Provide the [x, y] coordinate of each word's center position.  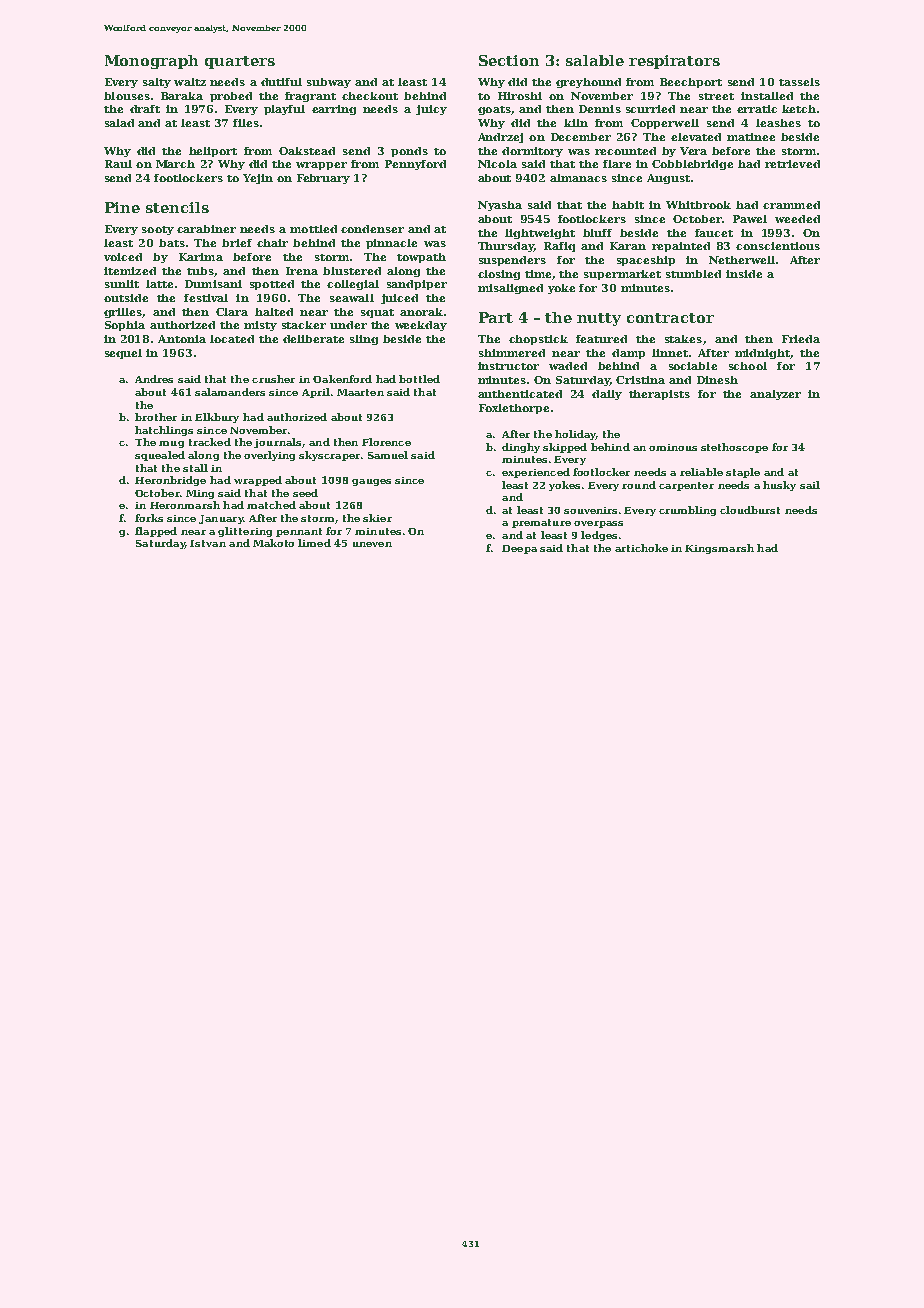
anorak [421, 312]
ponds [409, 152]
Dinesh [717, 380]
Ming [200, 494]
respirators [674, 62]
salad [119, 123]
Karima [201, 257]
